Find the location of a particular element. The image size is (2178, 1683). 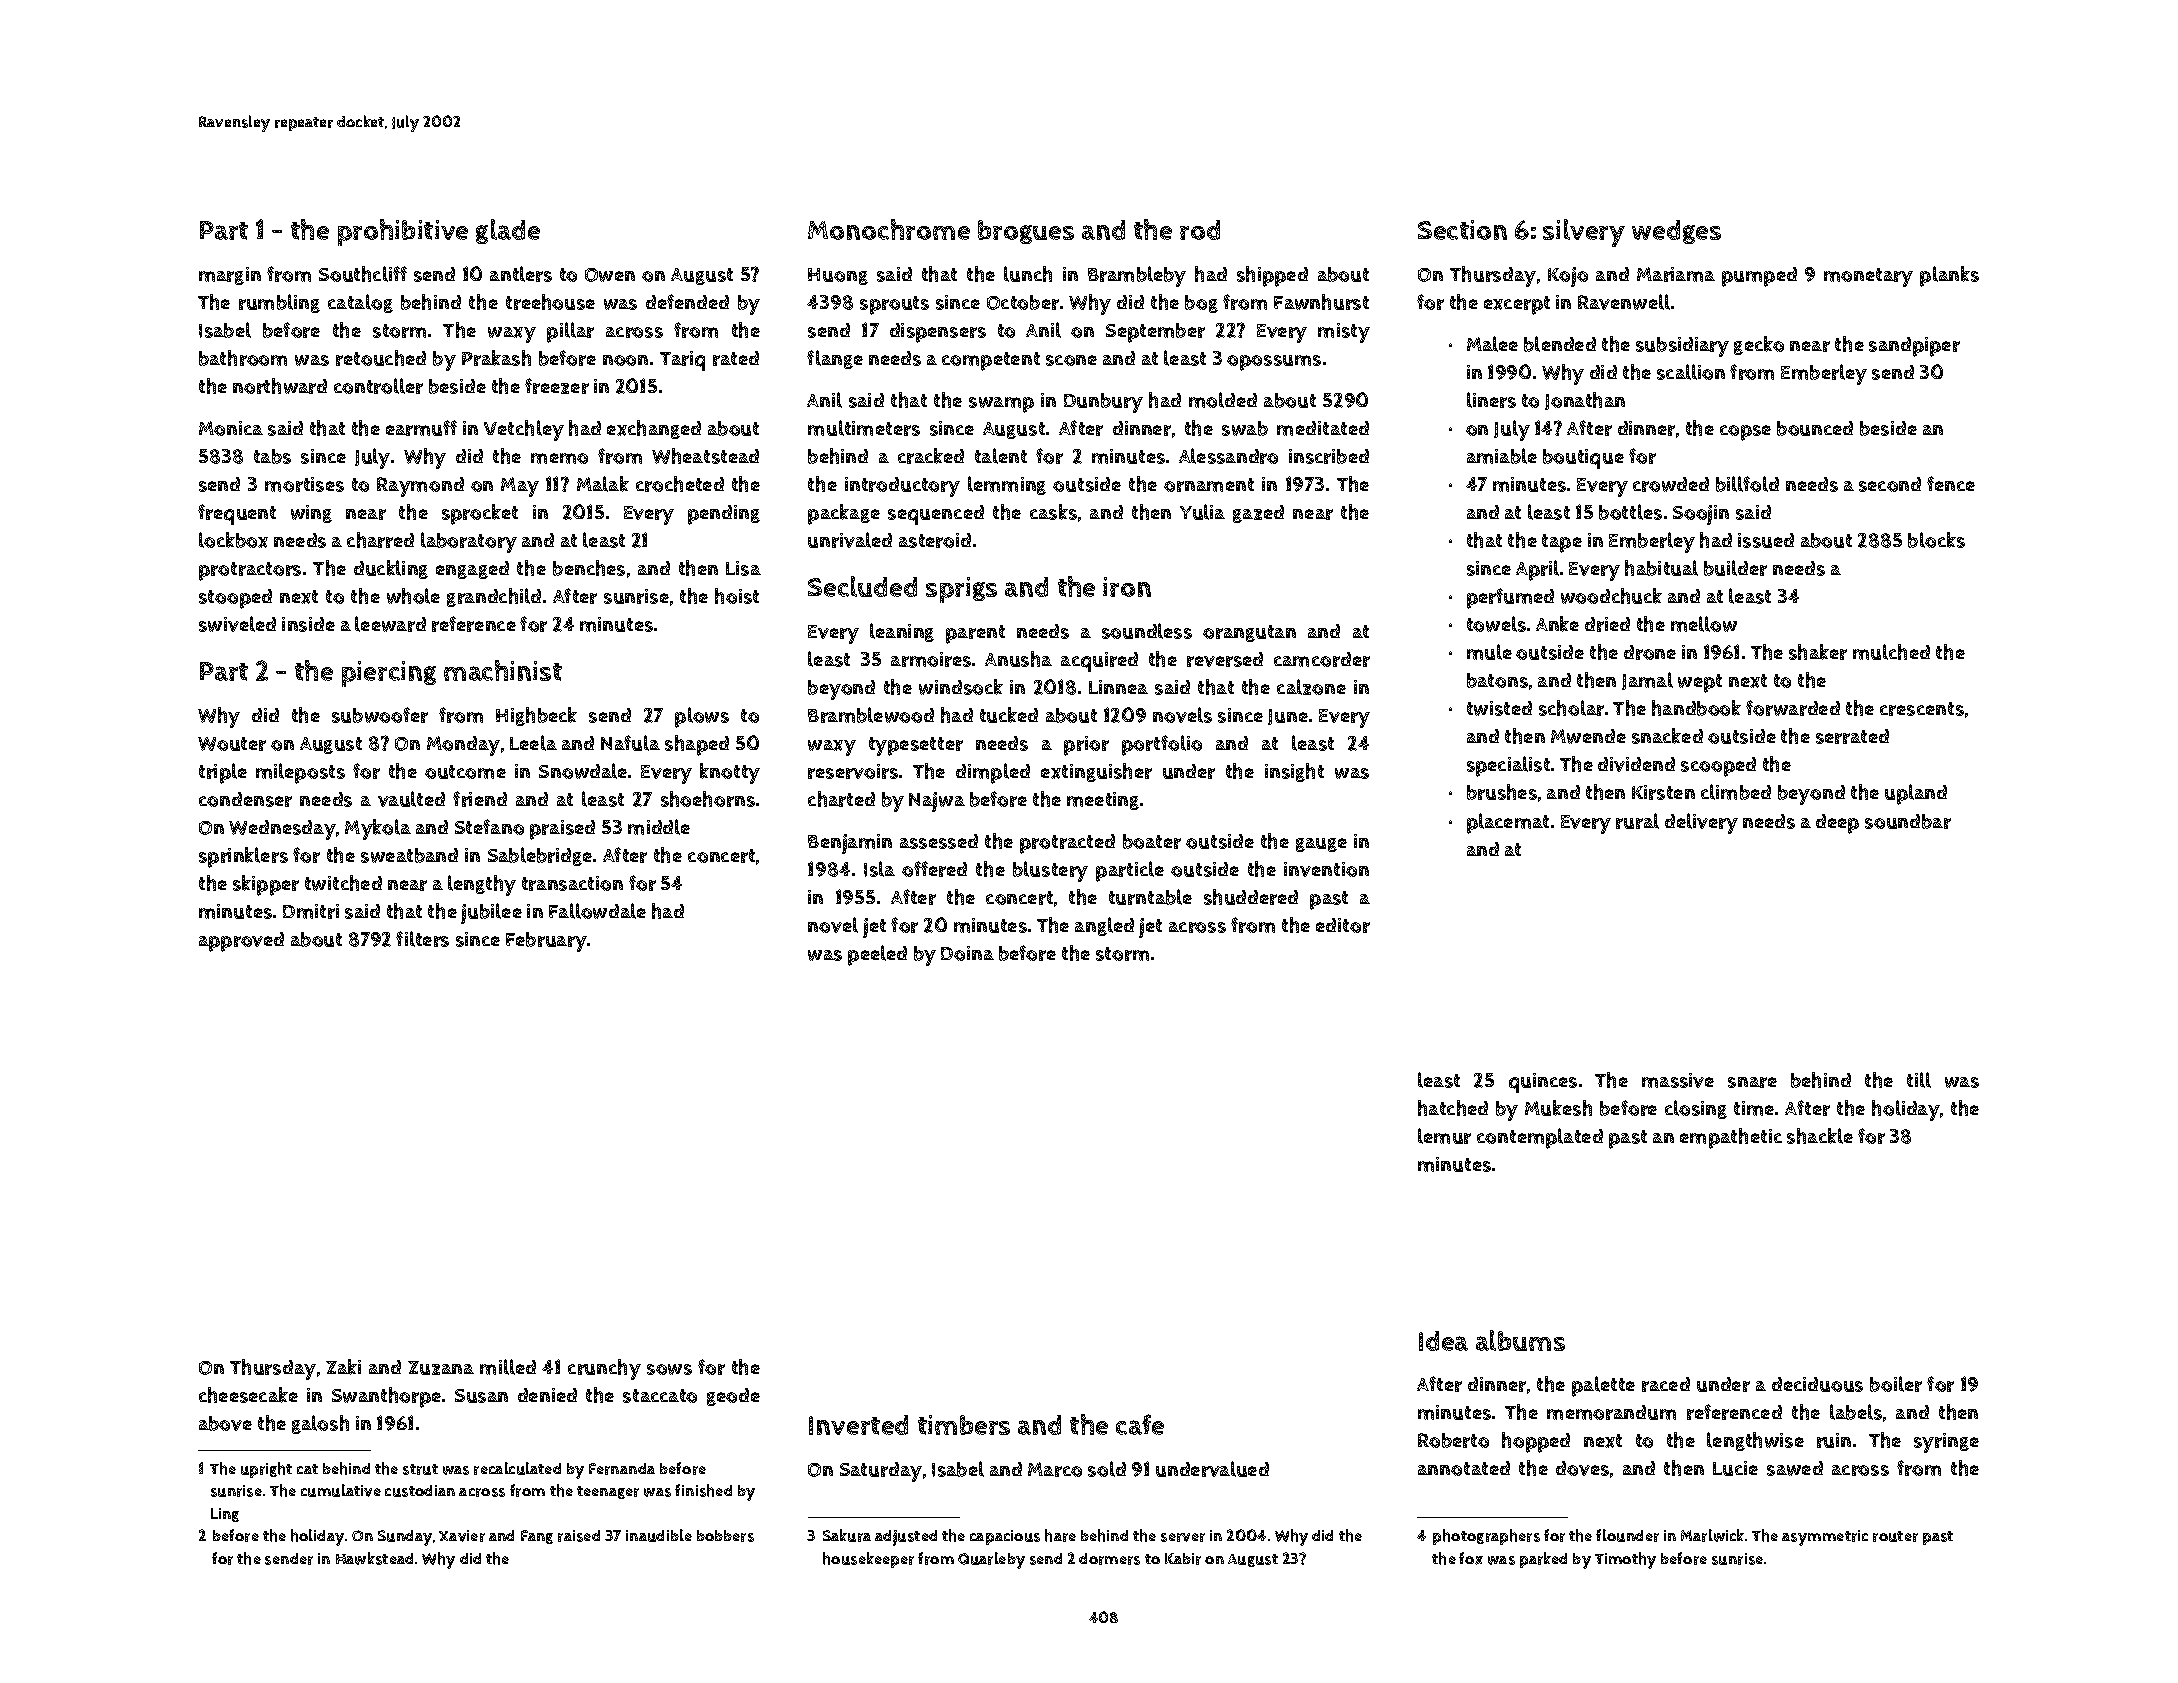

recalculated is located at coordinates (517, 1468).
